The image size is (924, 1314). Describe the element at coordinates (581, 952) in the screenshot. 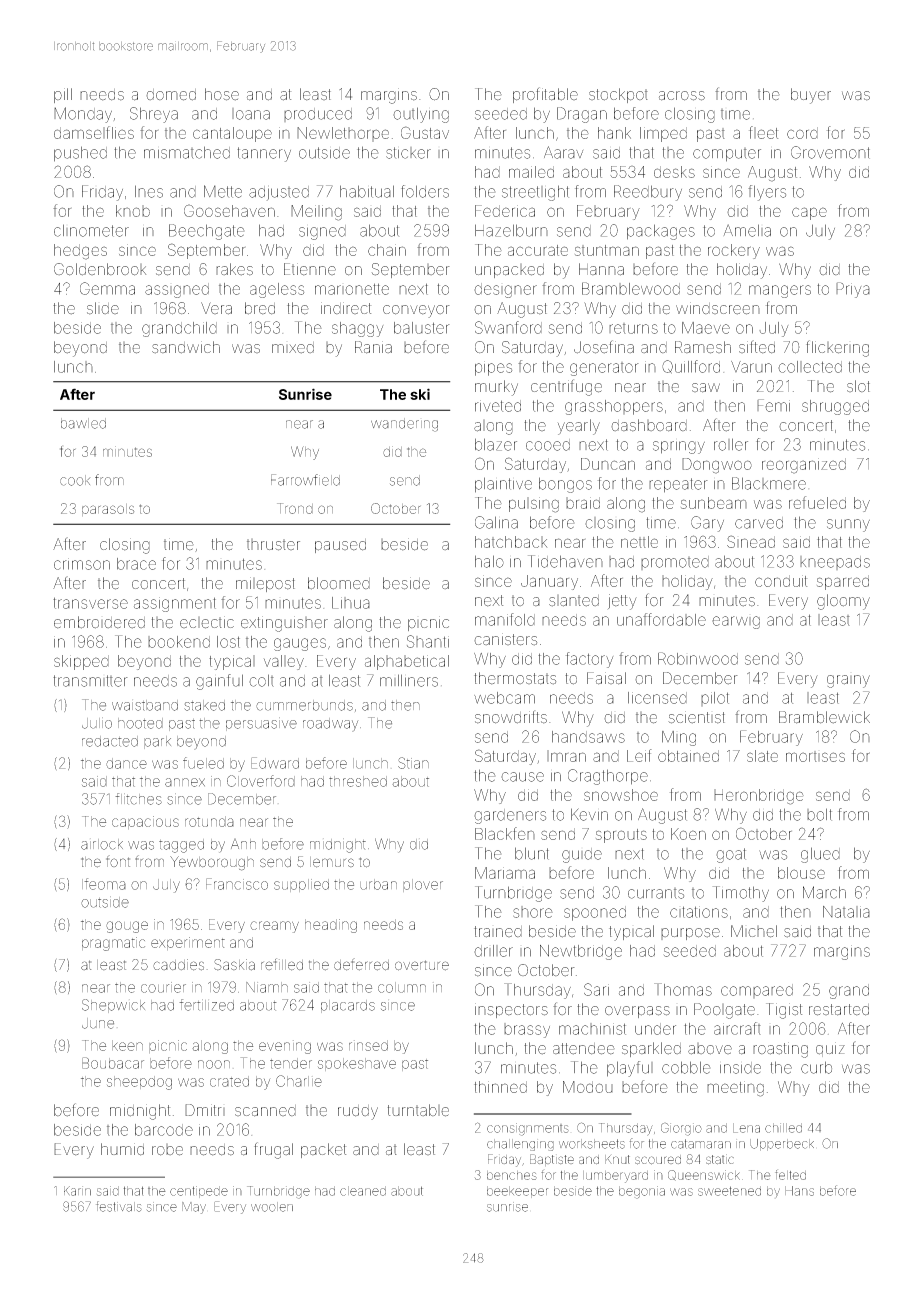

I see `Newtbridge` at that location.
